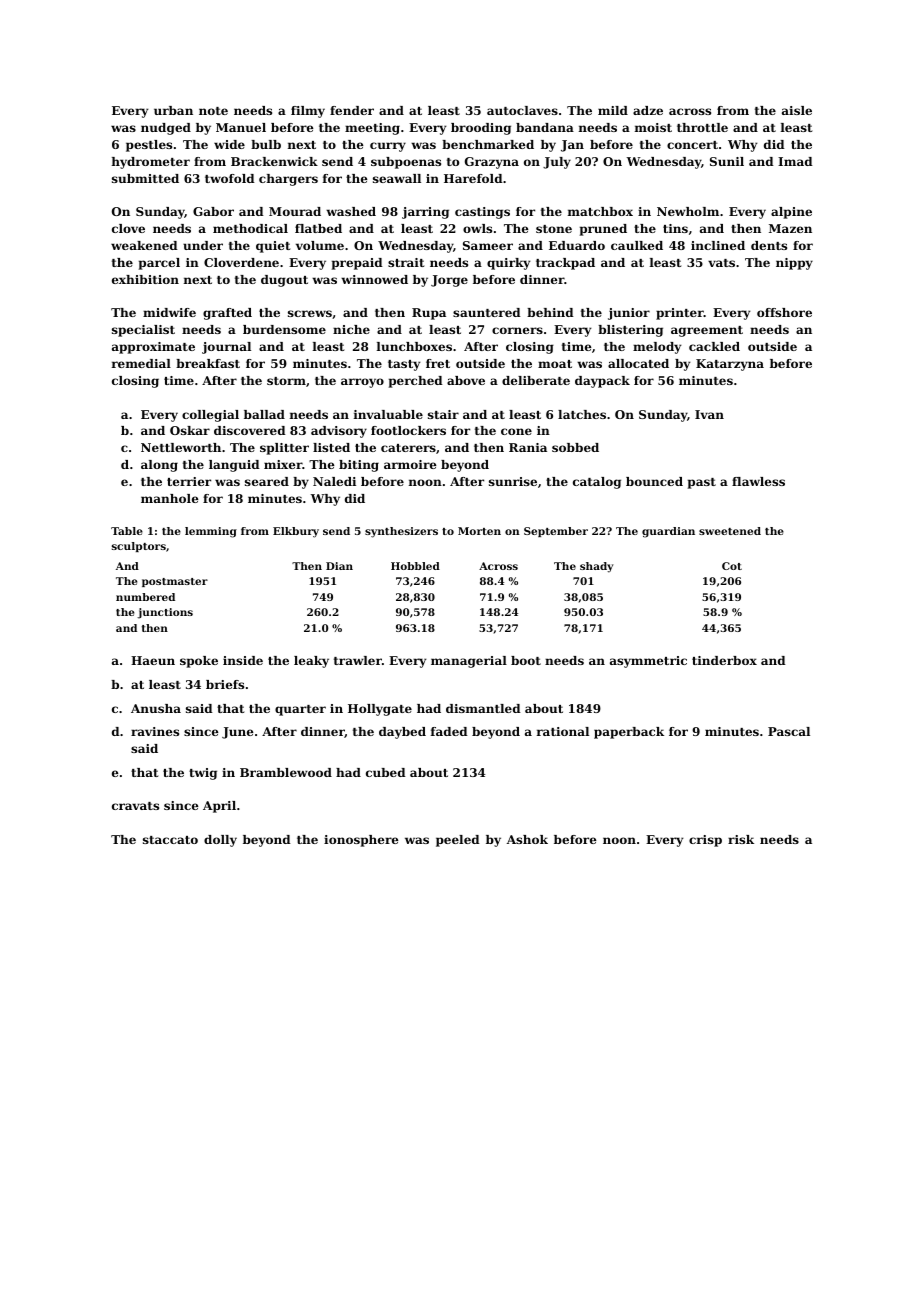 The width and height of the document is (924, 1308). What do you see at coordinates (563, 731) in the document?
I see `rational` at bounding box center [563, 731].
